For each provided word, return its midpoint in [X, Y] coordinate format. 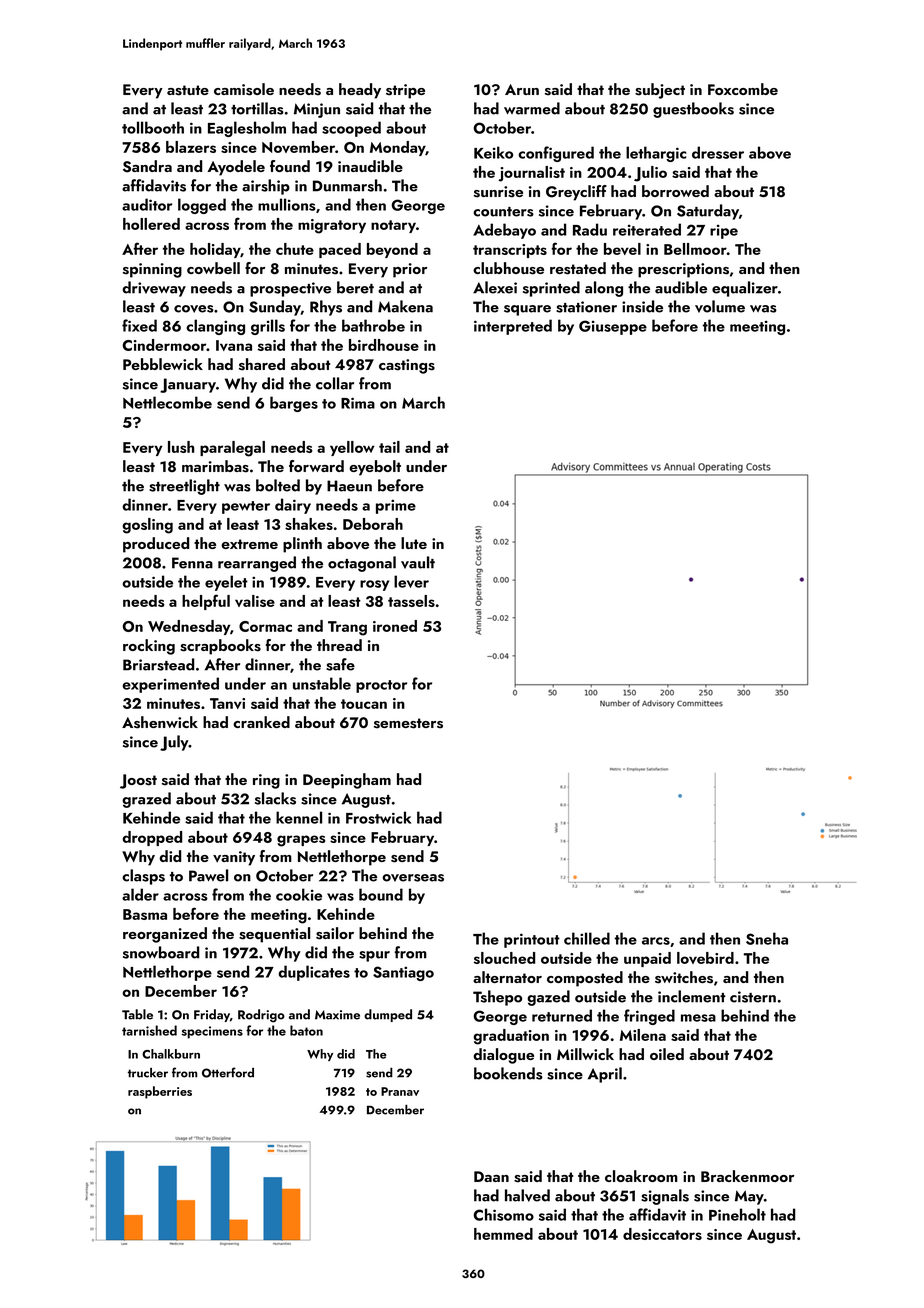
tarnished [149, 1030]
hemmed [503, 1234]
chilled [587, 938]
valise [255, 601]
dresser [718, 152]
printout [532, 940]
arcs [656, 941]
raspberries [160, 1092]
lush [181, 447]
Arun [522, 89]
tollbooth [153, 127]
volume [720, 306]
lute [414, 543]
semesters [408, 723]
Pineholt [737, 1214]
